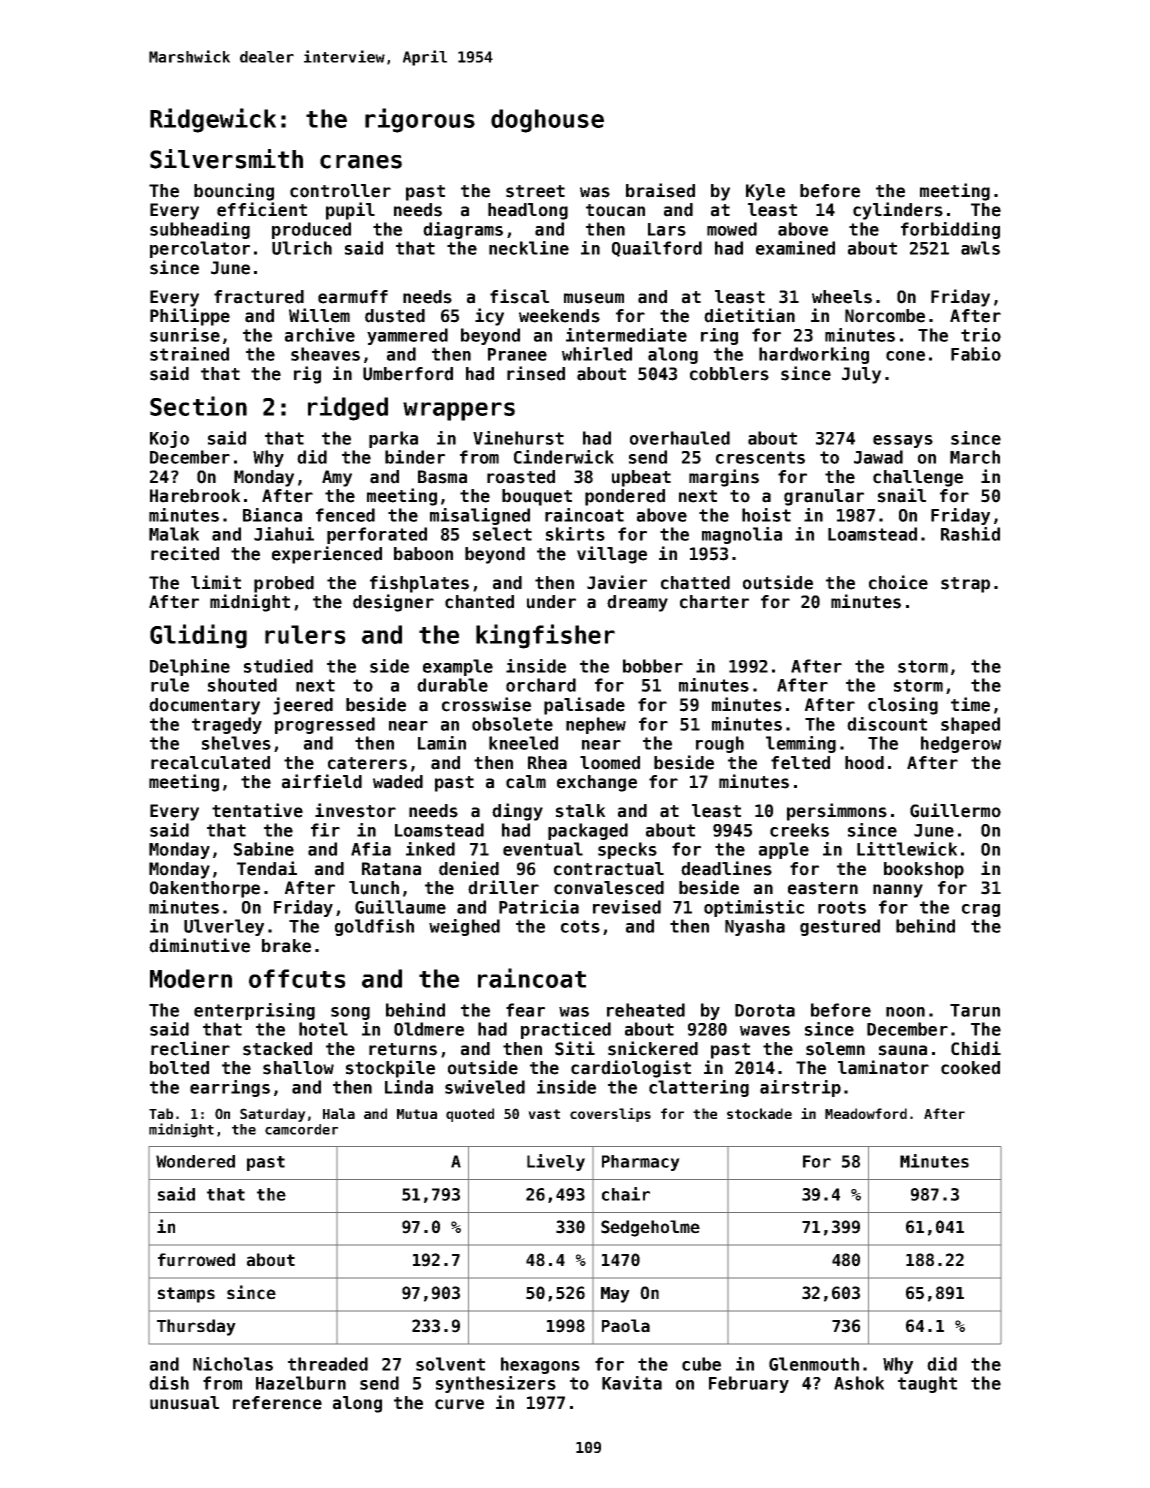  What do you see at coordinates (837, 812) in the screenshot?
I see `persimmons` at bounding box center [837, 812].
